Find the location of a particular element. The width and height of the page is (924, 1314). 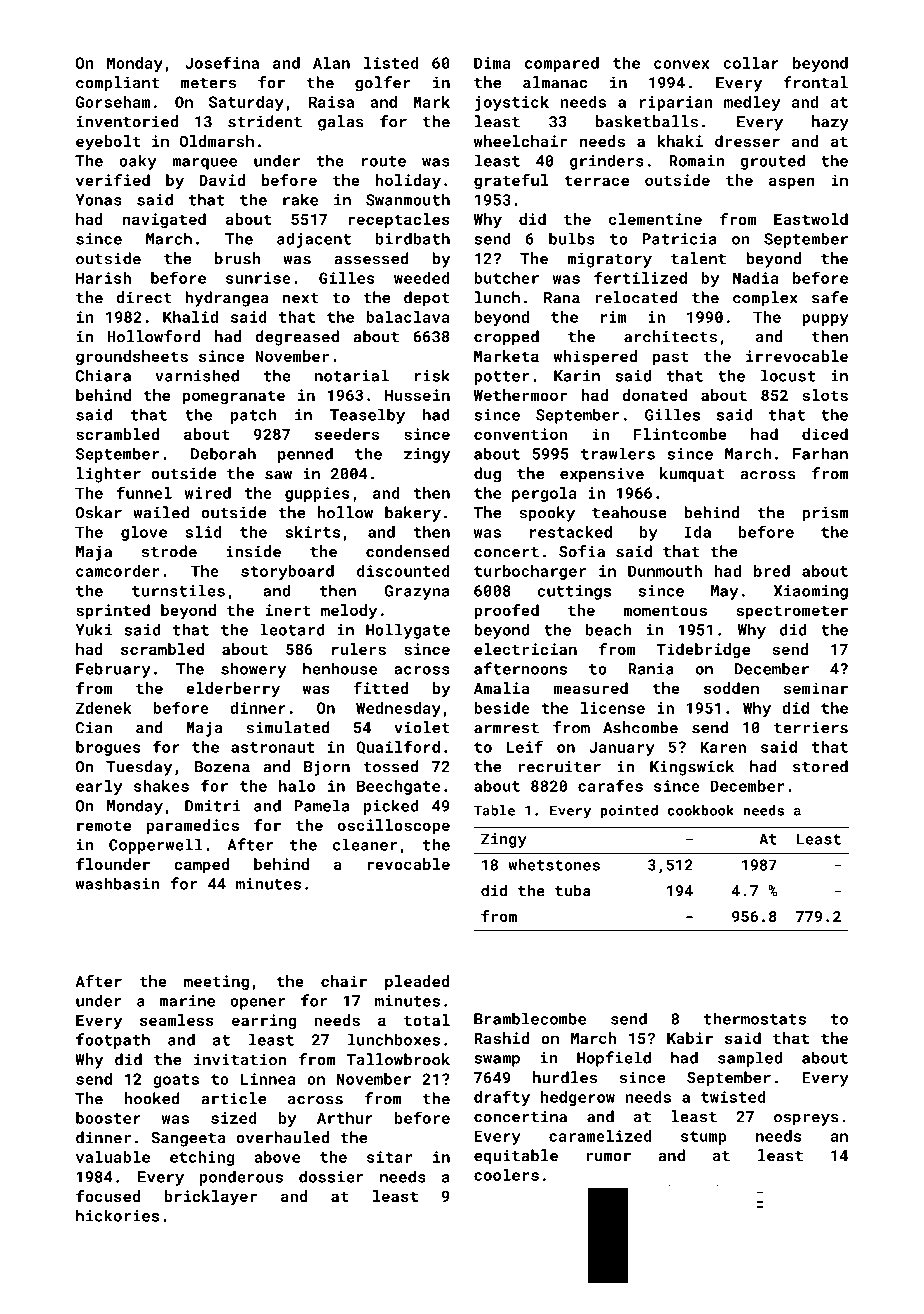

brogues is located at coordinates (108, 748).
